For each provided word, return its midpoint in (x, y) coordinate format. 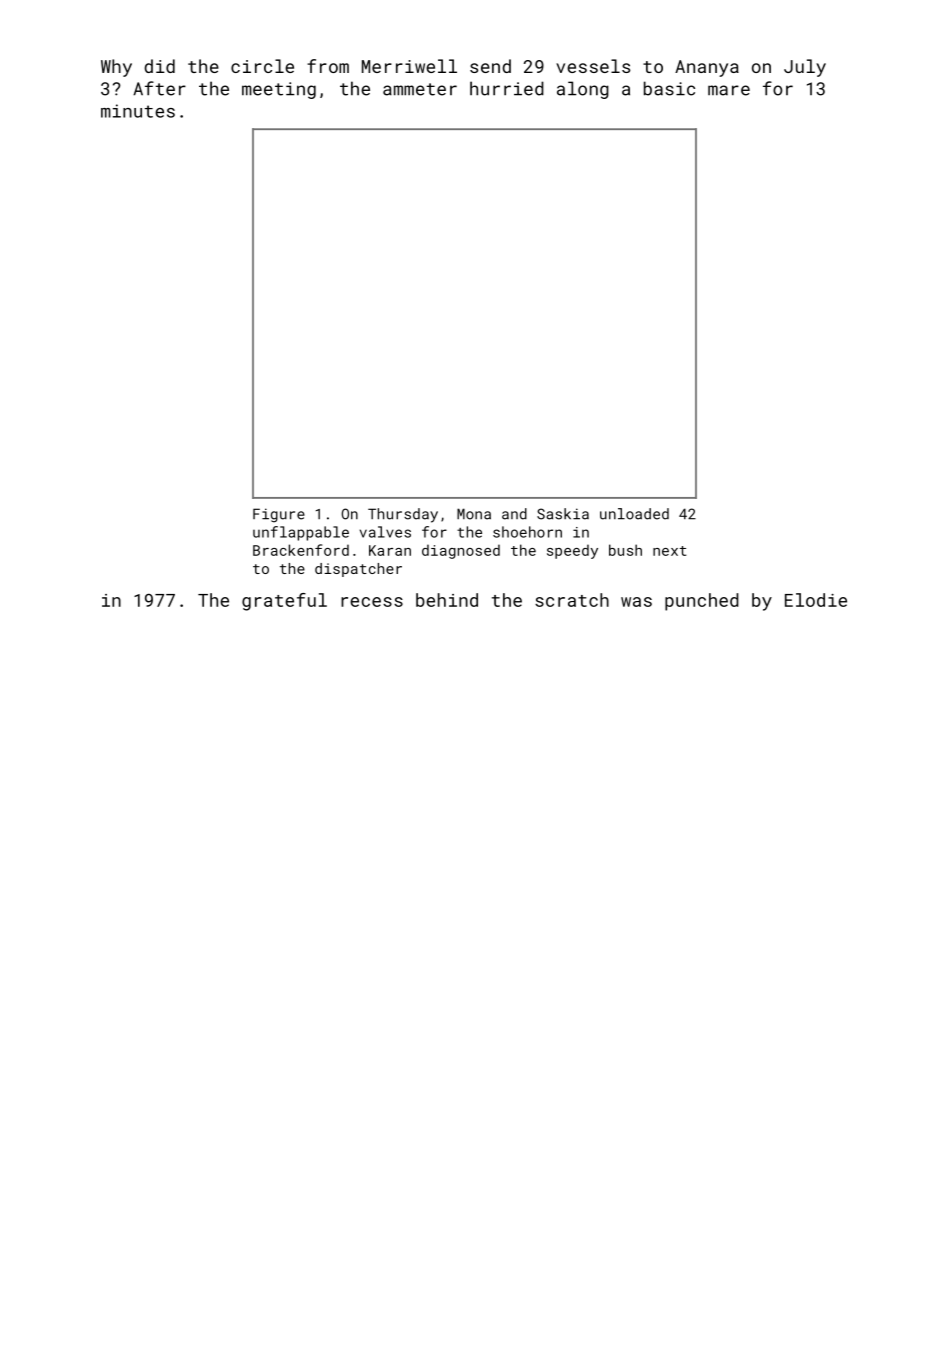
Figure (279, 515)
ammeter (420, 89)
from (328, 66)
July (805, 68)
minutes (138, 111)
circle (262, 66)
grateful (284, 602)
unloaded (634, 514)
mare (729, 90)
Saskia (563, 514)
